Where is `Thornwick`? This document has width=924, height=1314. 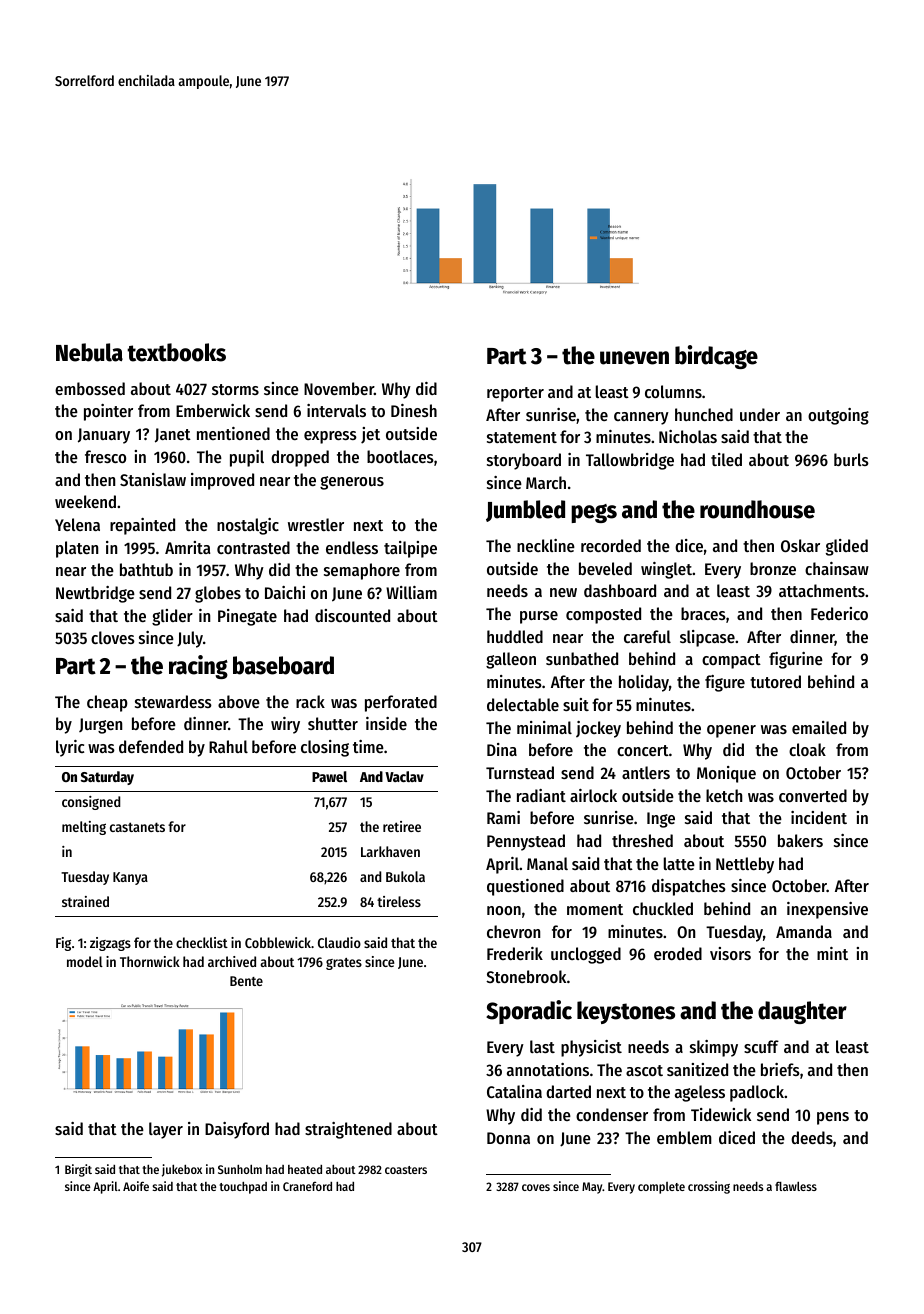 Thornwick is located at coordinates (150, 961).
